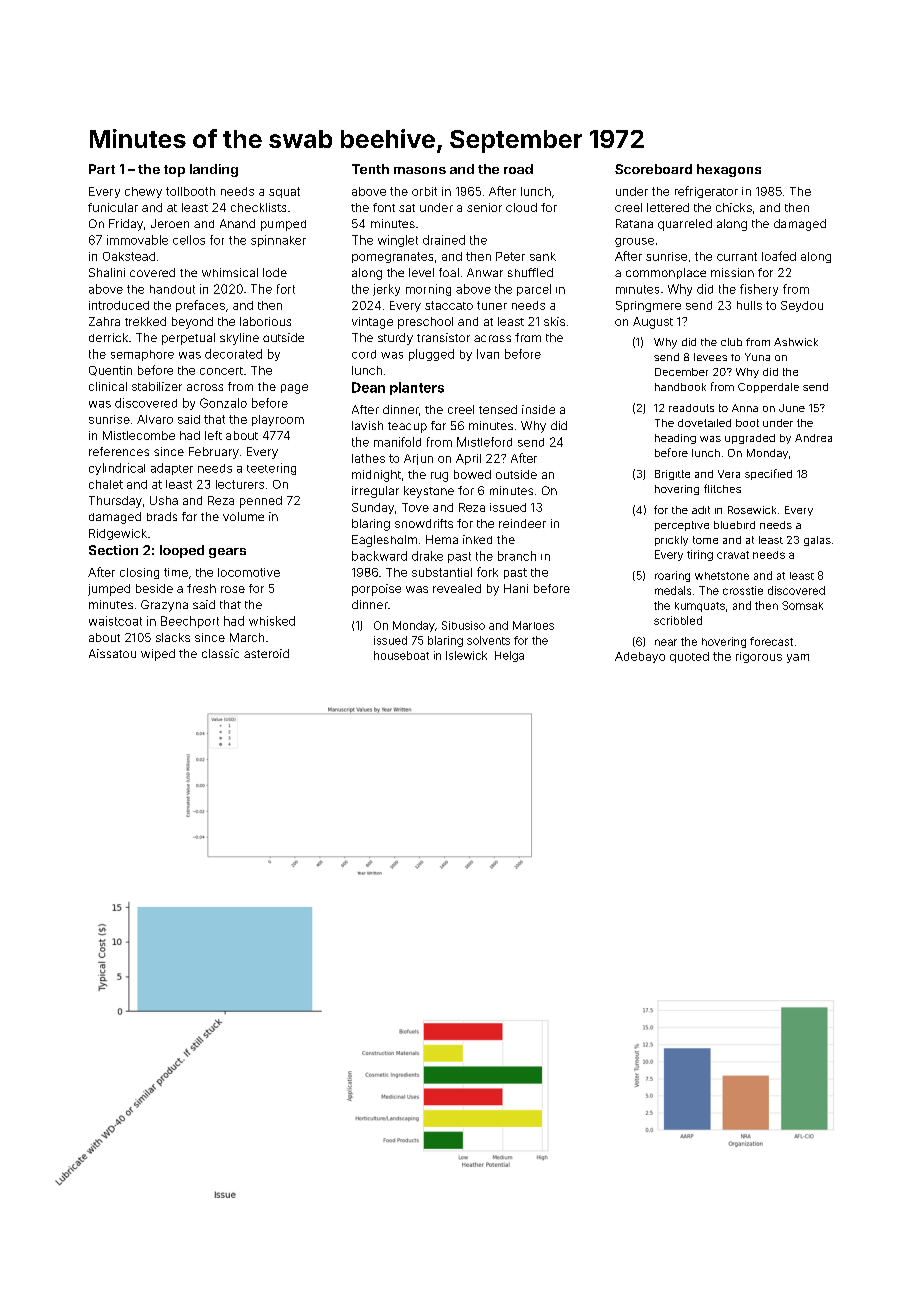 Image resolution: width=924 pixels, height=1308 pixels. Describe the element at coordinates (278, 420) in the screenshot. I see `playroom` at that location.
